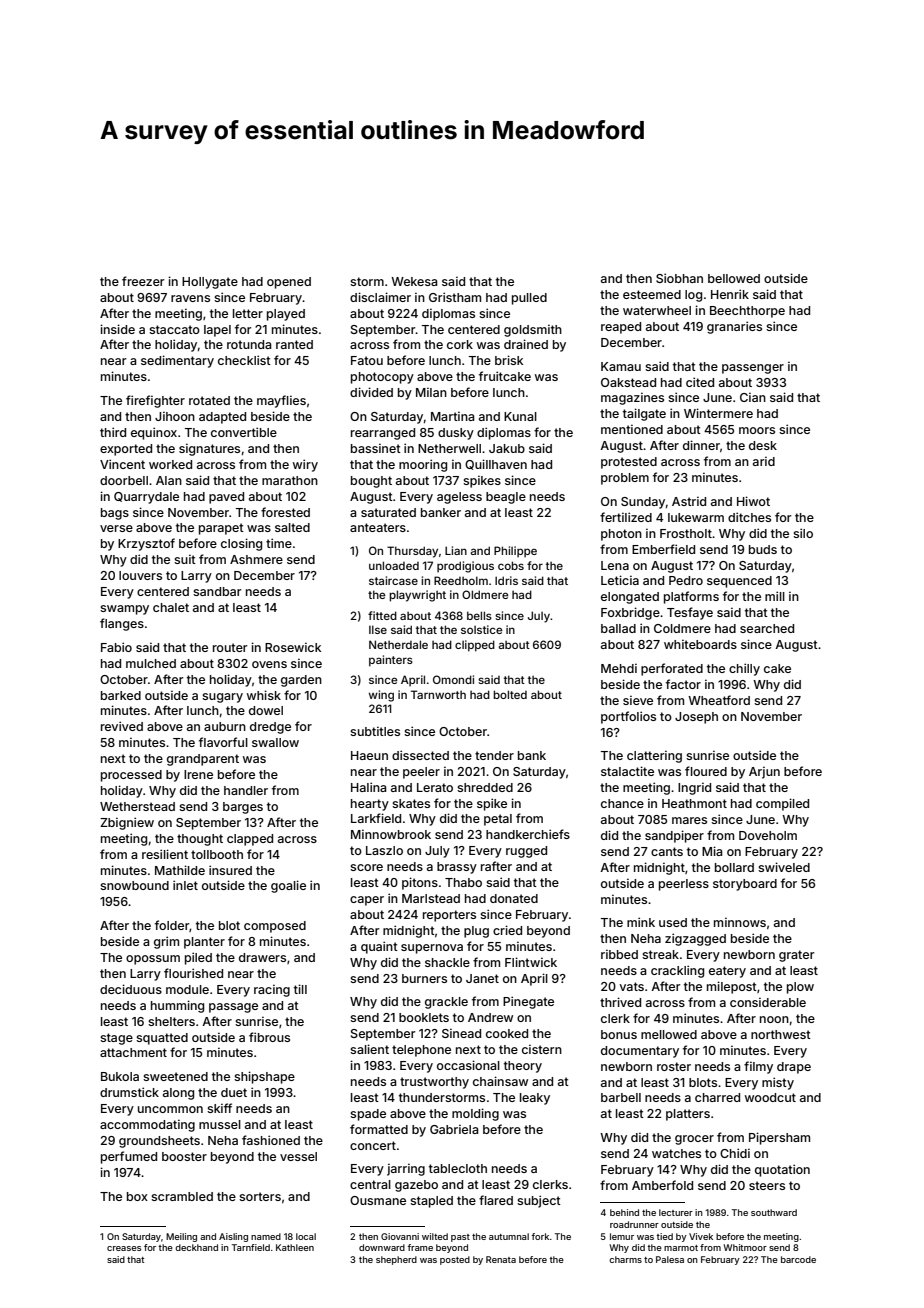 The height and width of the page is (1308, 924). What do you see at coordinates (153, 960) in the page?
I see `opossum` at bounding box center [153, 960].
